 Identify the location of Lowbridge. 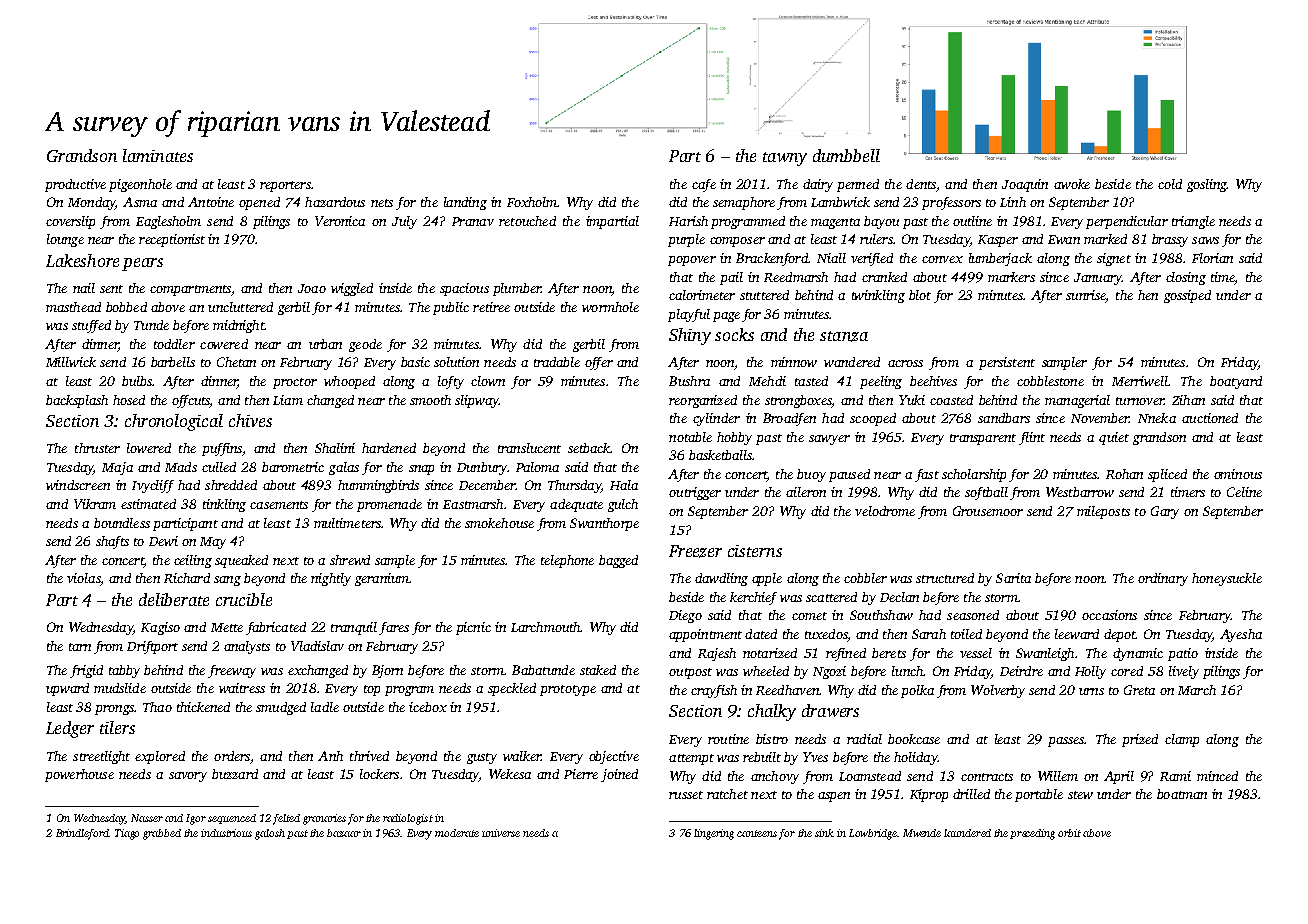
(873, 834).
